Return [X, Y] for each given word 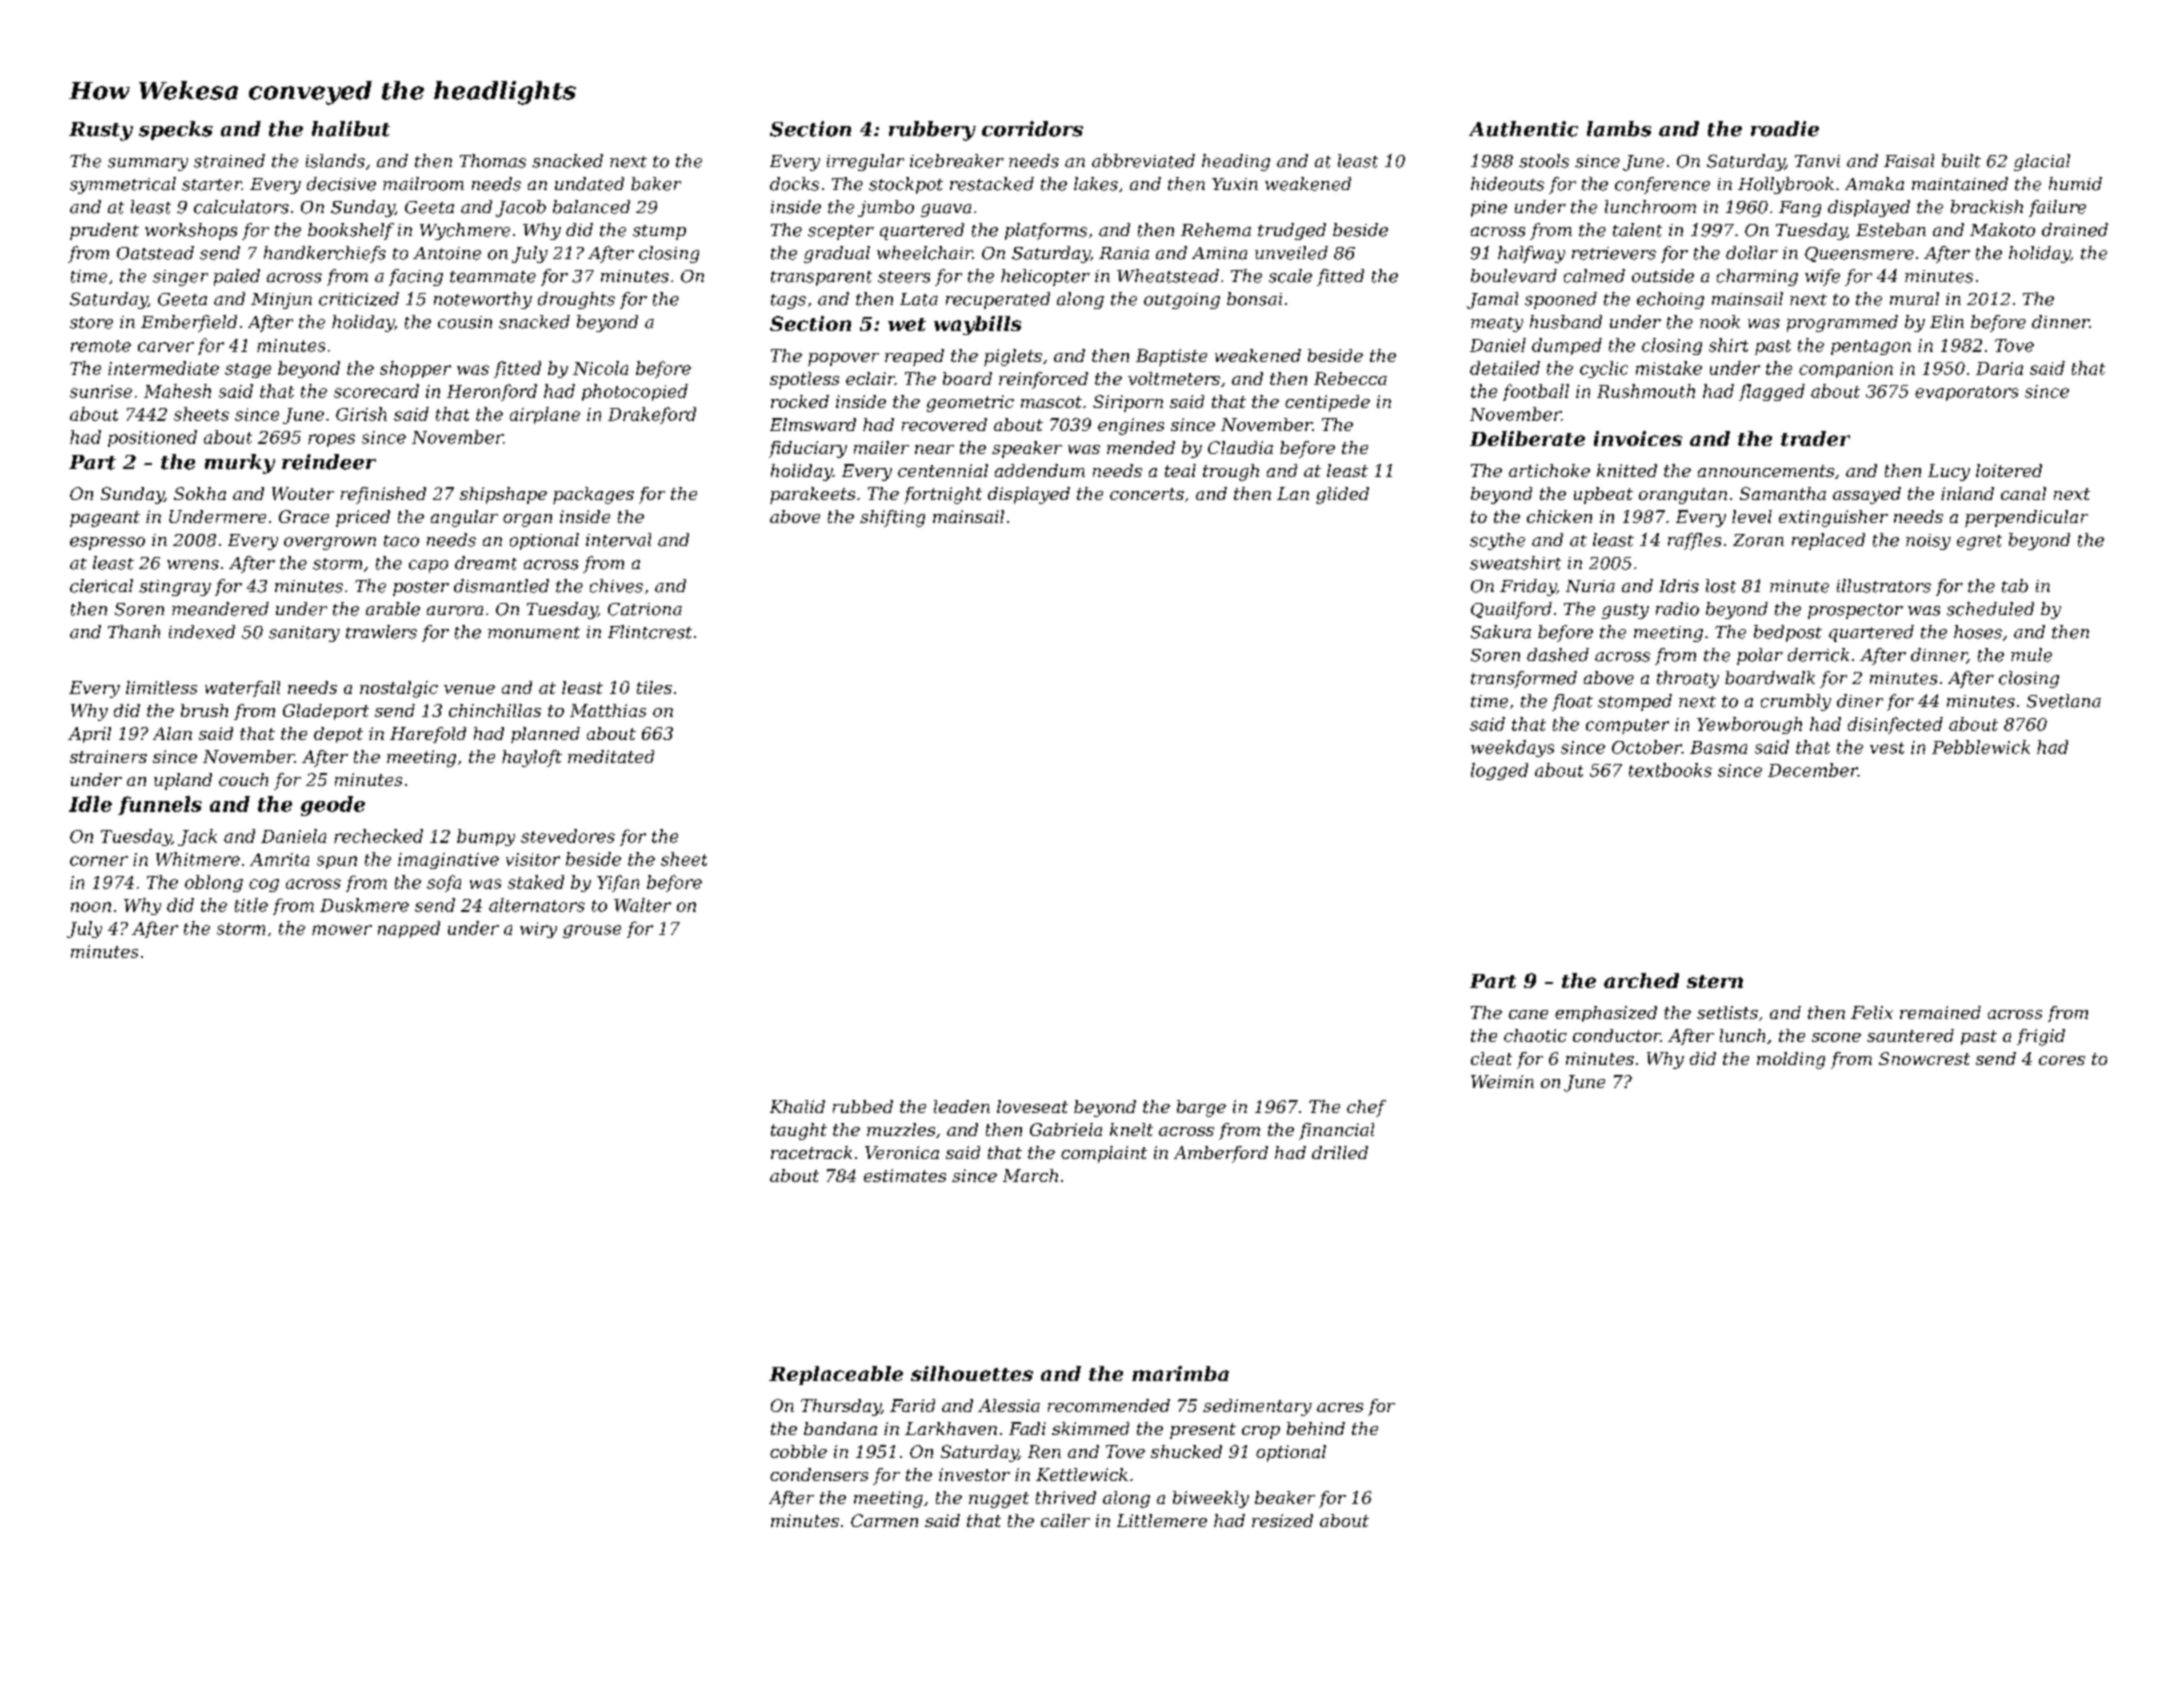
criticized [359, 299]
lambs [1619, 129]
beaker [1285, 1497]
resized [1282, 1520]
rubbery [932, 131]
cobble [798, 1451]
